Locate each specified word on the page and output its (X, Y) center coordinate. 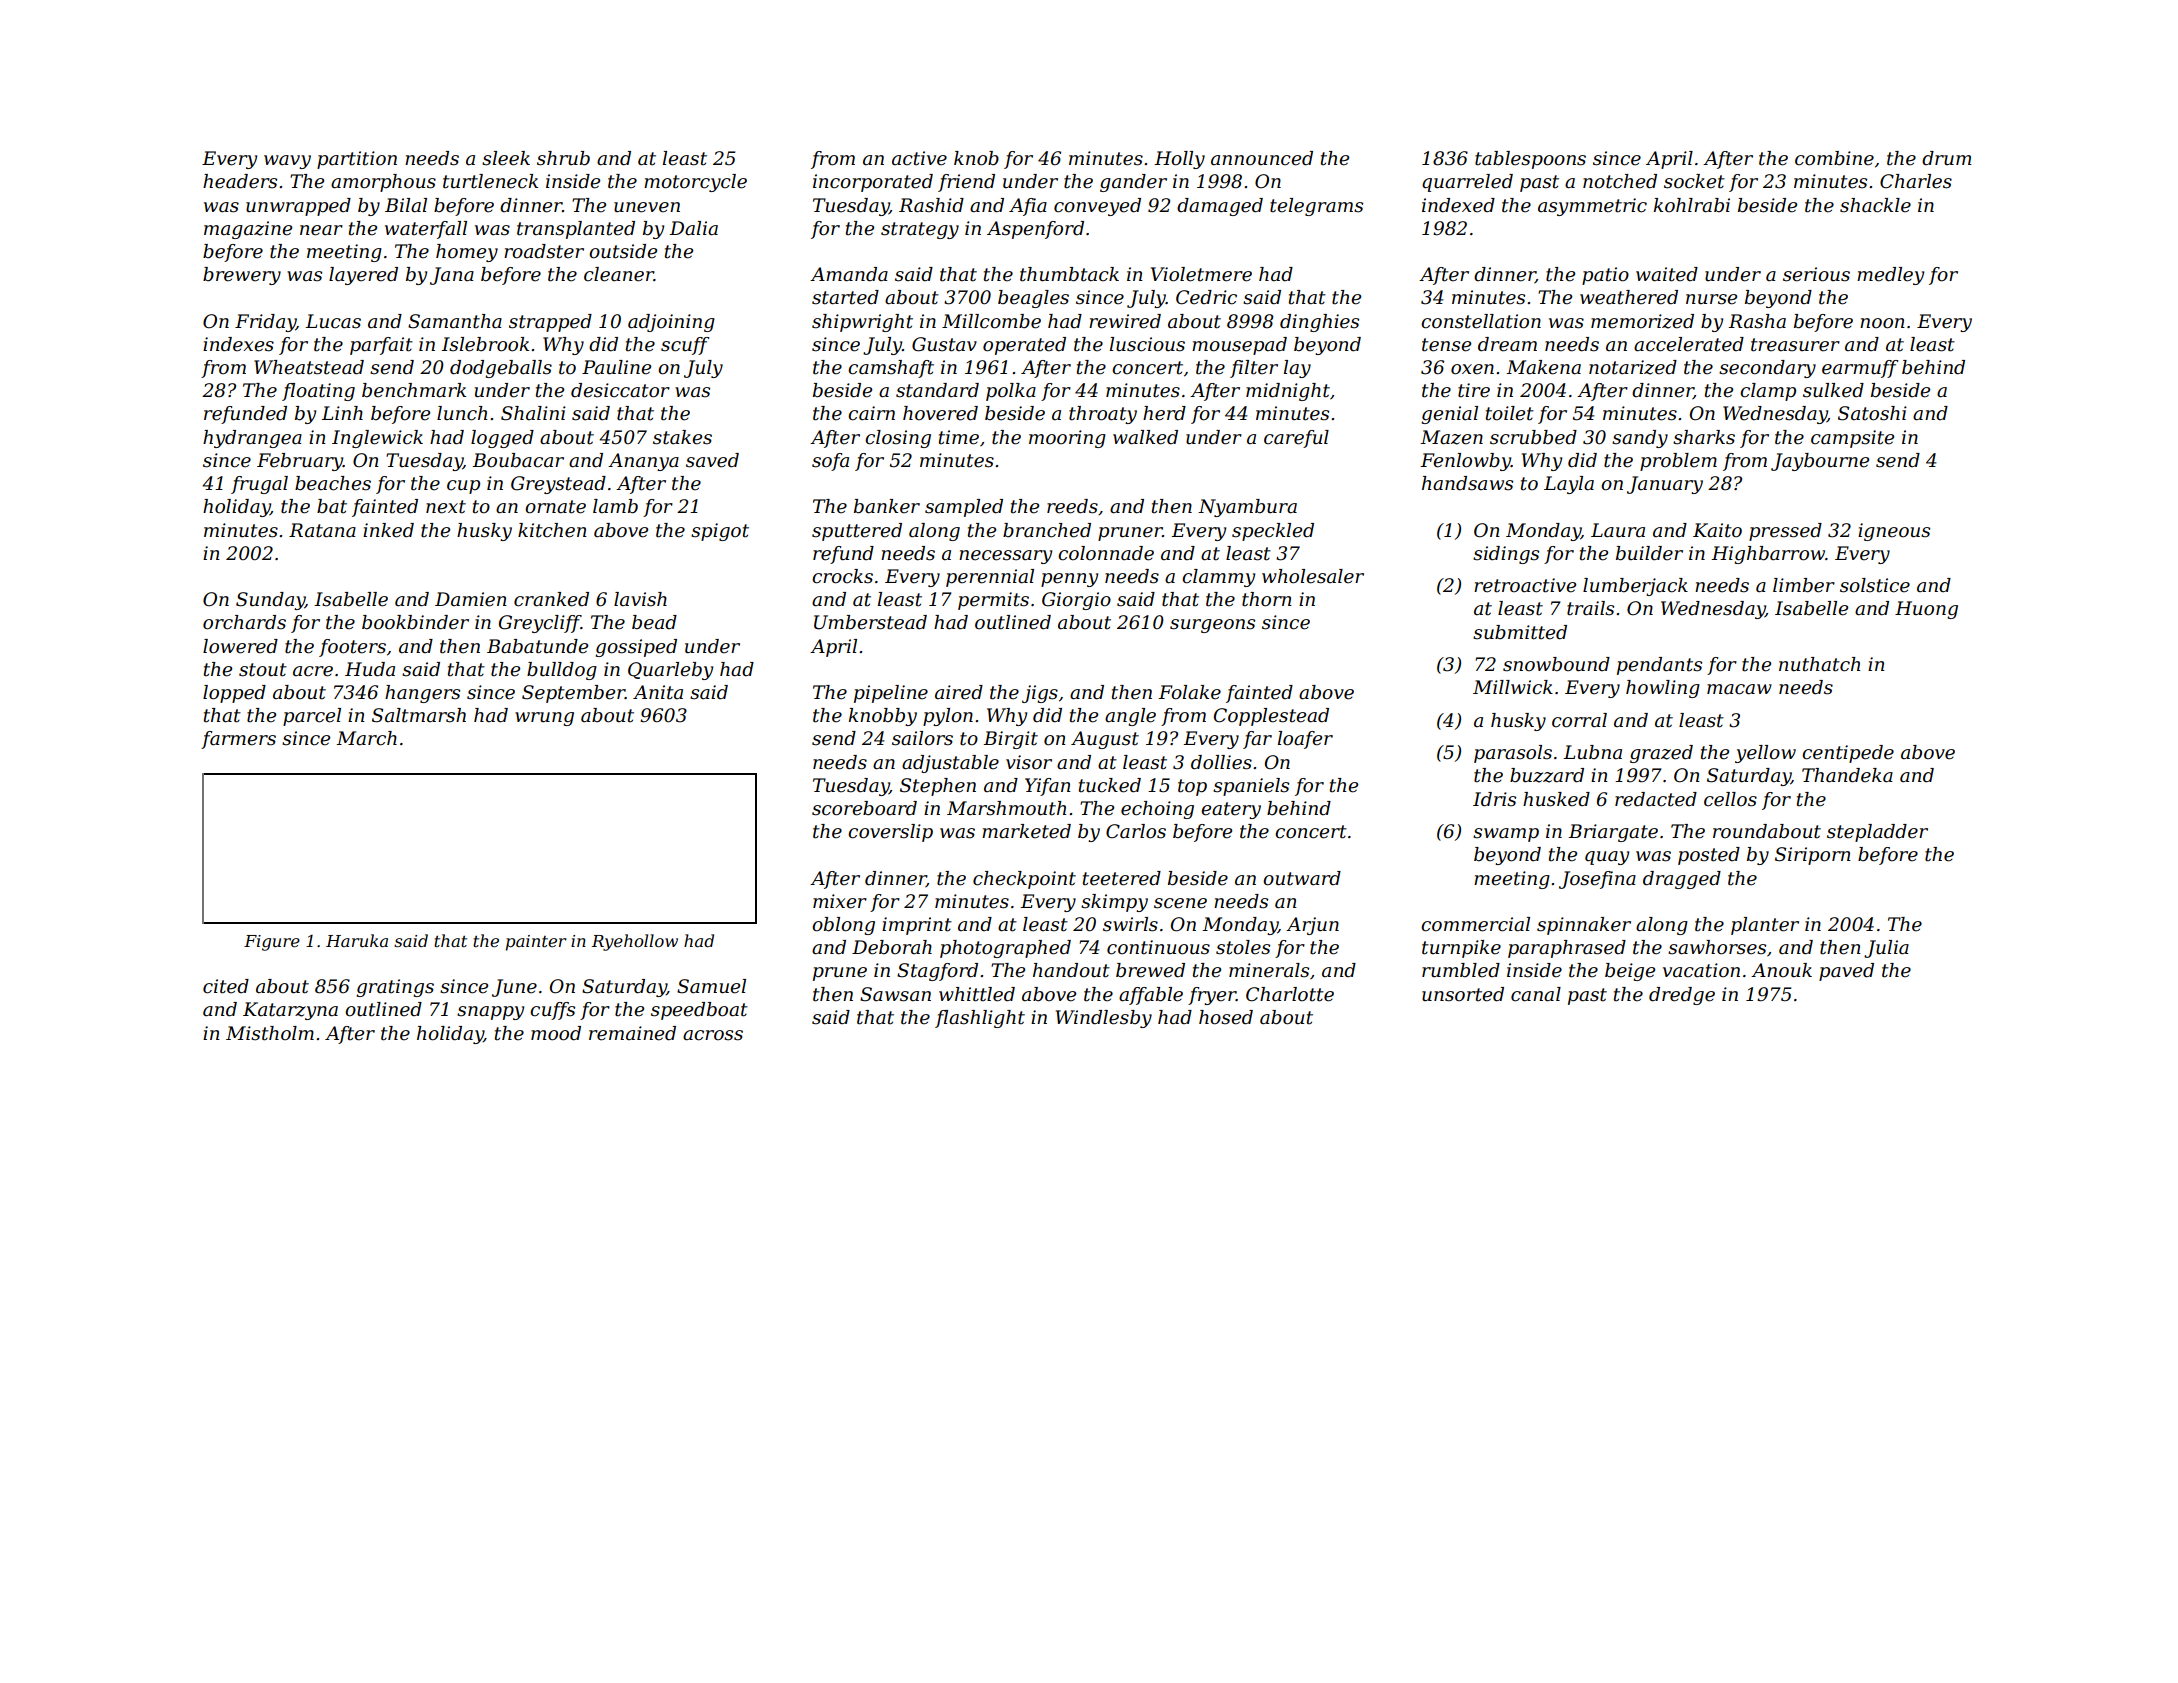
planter (1765, 926)
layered (363, 276)
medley (1890, 276)
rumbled (1461, 970)
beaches (333, 483)
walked (1145, 437)
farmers (238, 740)
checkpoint (1024, 880)
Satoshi (1872, 413)
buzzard (1547, 775)
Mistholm (270, 1033)
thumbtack (1069, 274)
